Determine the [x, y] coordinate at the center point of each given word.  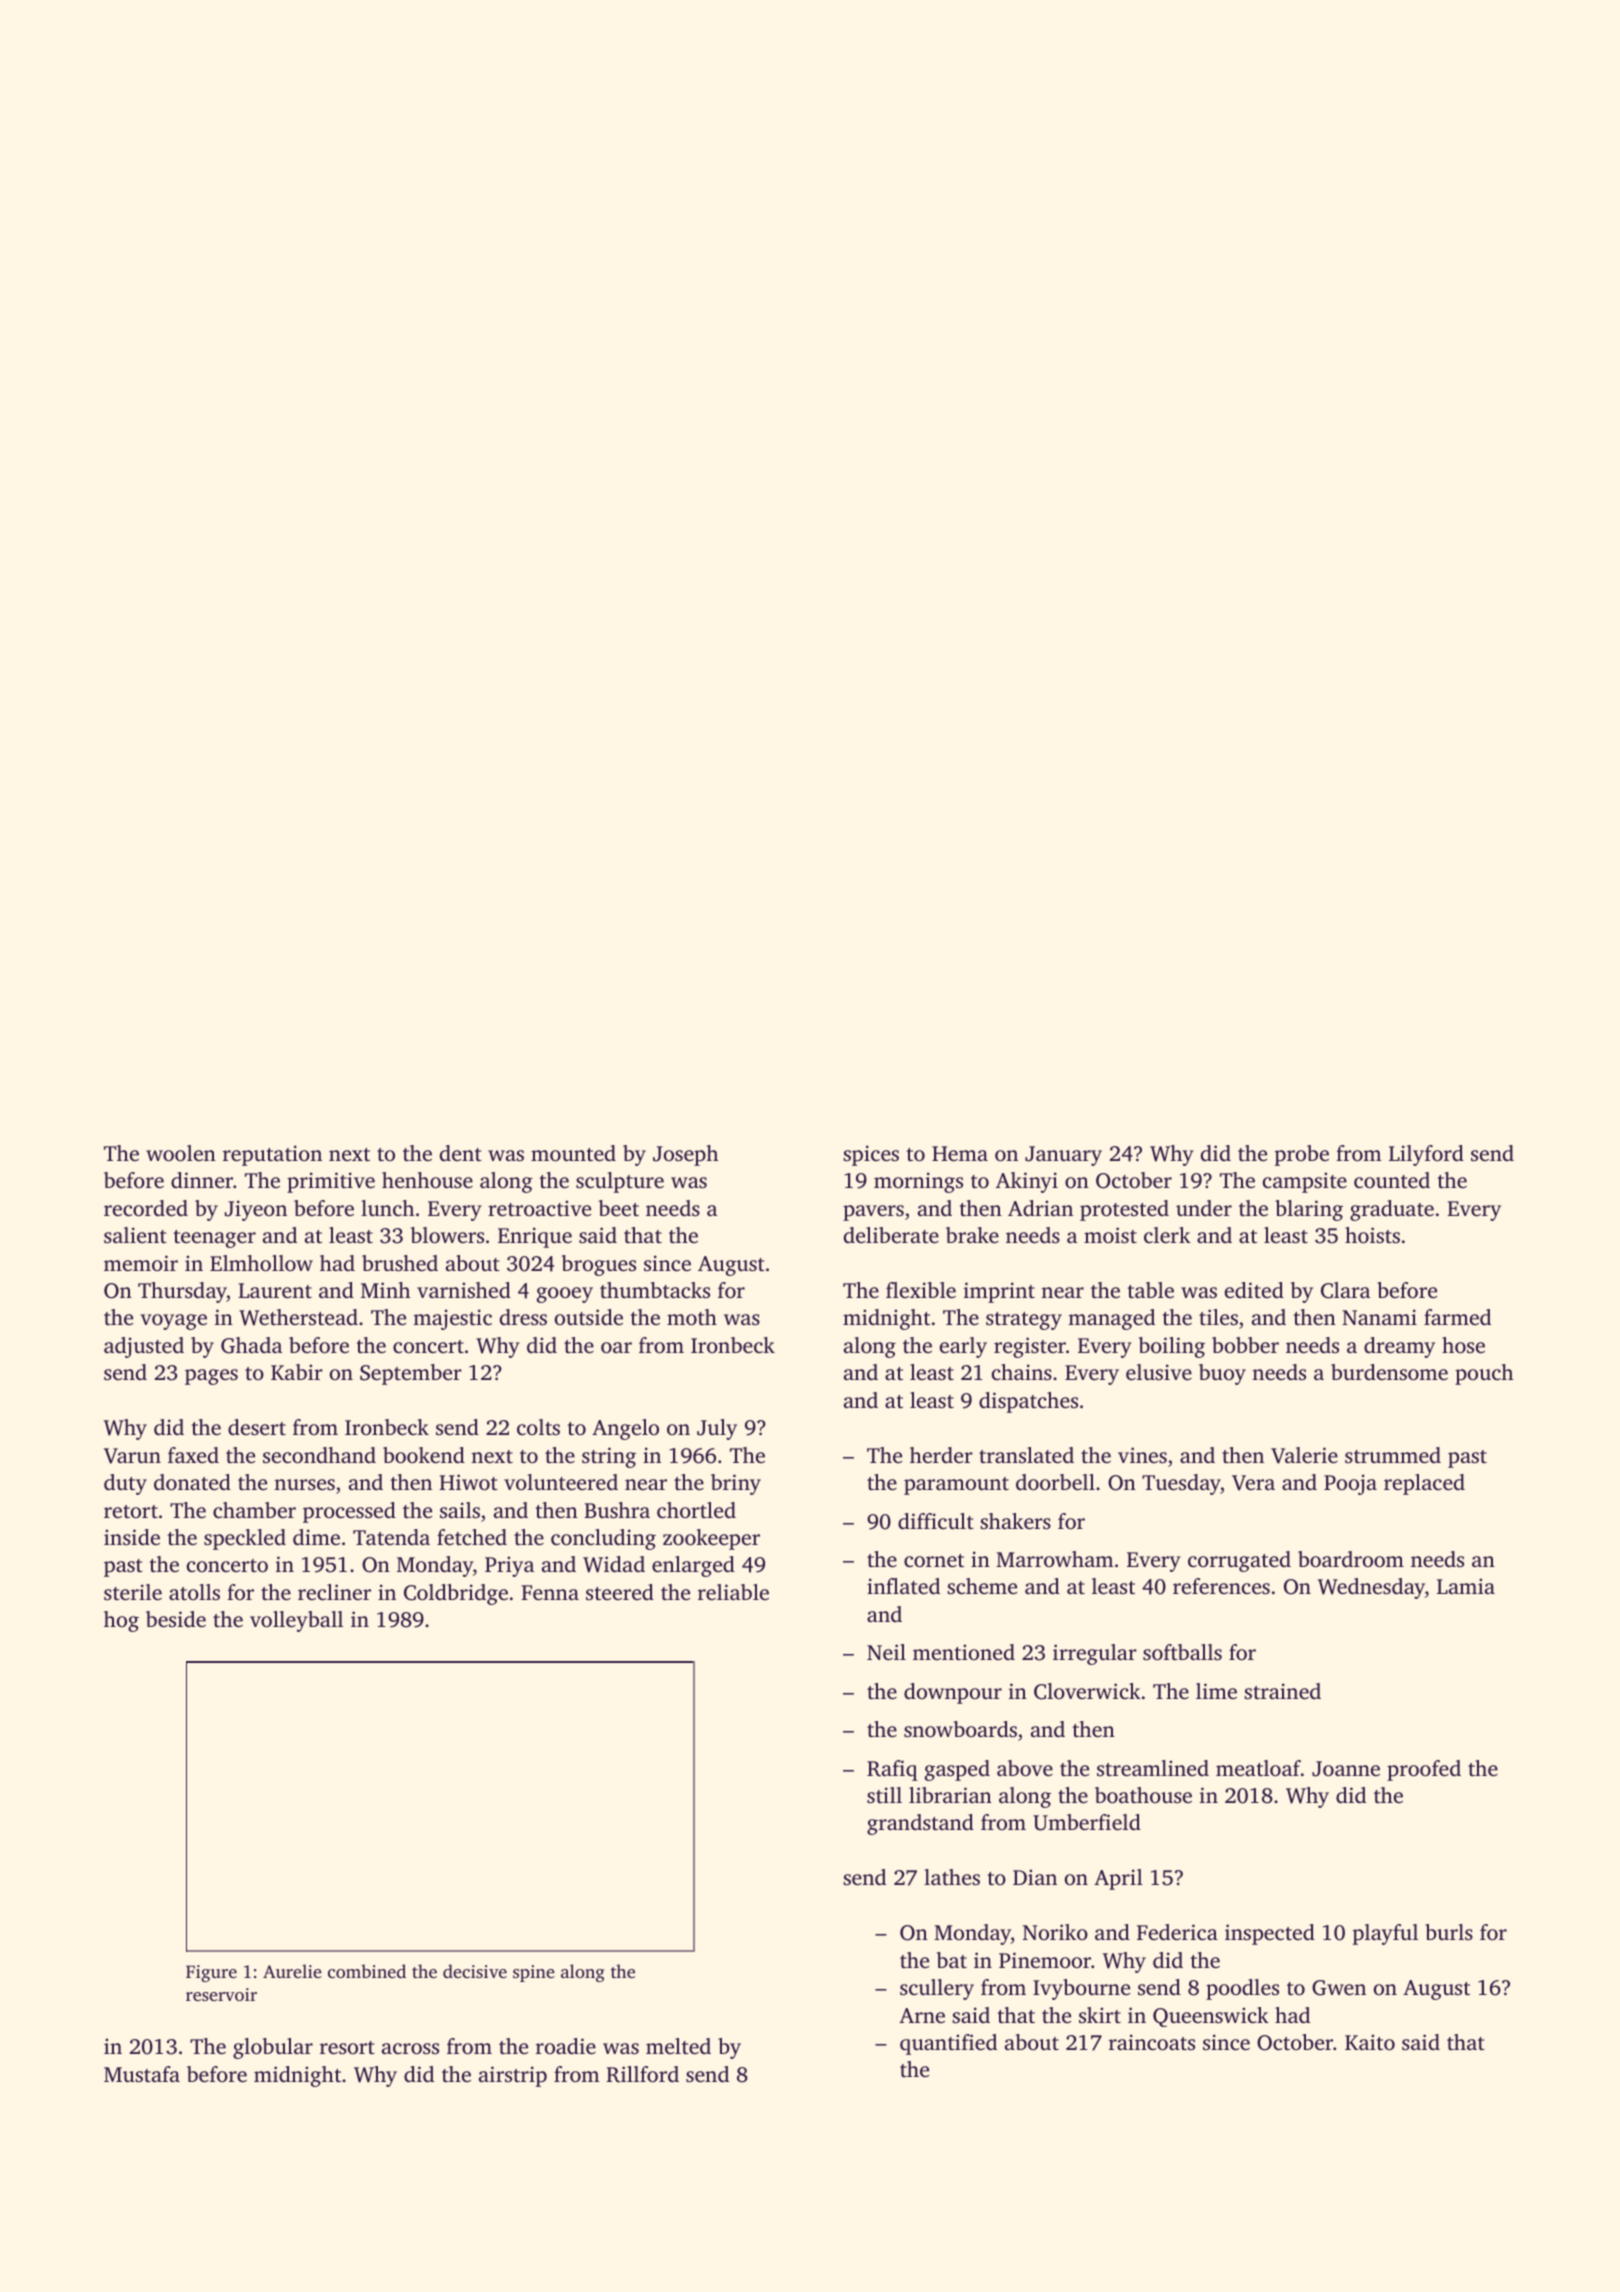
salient [135, 1235]
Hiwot [468, 1482]
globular [273, 2048]
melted [678, 2046]
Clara [1345, 1290]
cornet [934, 1560]
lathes [952, 1877]
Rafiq [892, 1770]
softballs [1182, 1652]
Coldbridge [456, 1594]
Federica [1177, 1932]
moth [692, 1317]
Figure [211, 1973]
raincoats [1152, 2042]
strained [1282, 1691]
